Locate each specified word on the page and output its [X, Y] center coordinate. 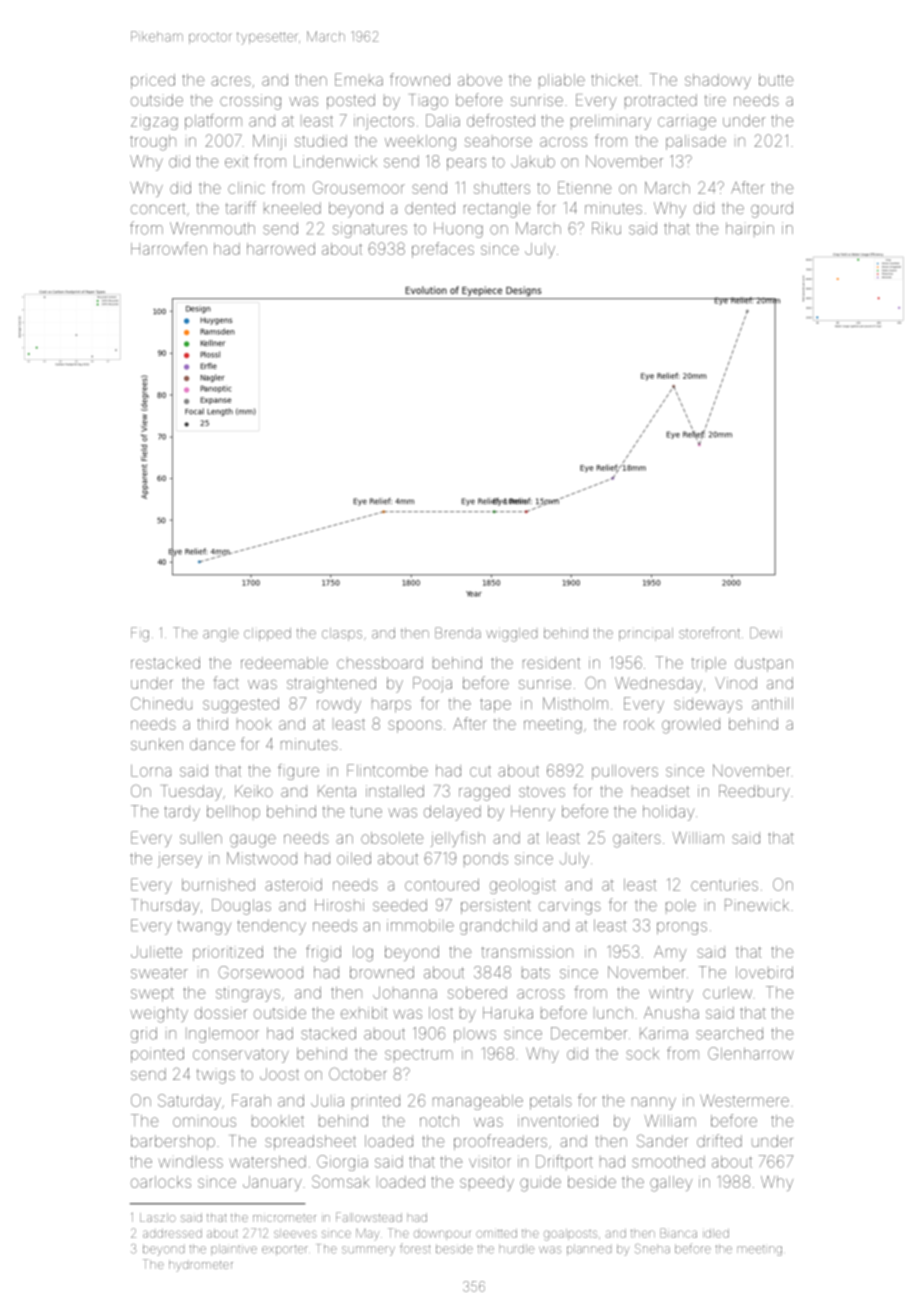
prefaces [443, 250]
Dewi [766, 633]
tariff [241, 207]
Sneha [652, 1249]
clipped [267, 634]
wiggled [511, 635]
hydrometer [201, 1266]
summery [368, 1251]
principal [646, 634]
